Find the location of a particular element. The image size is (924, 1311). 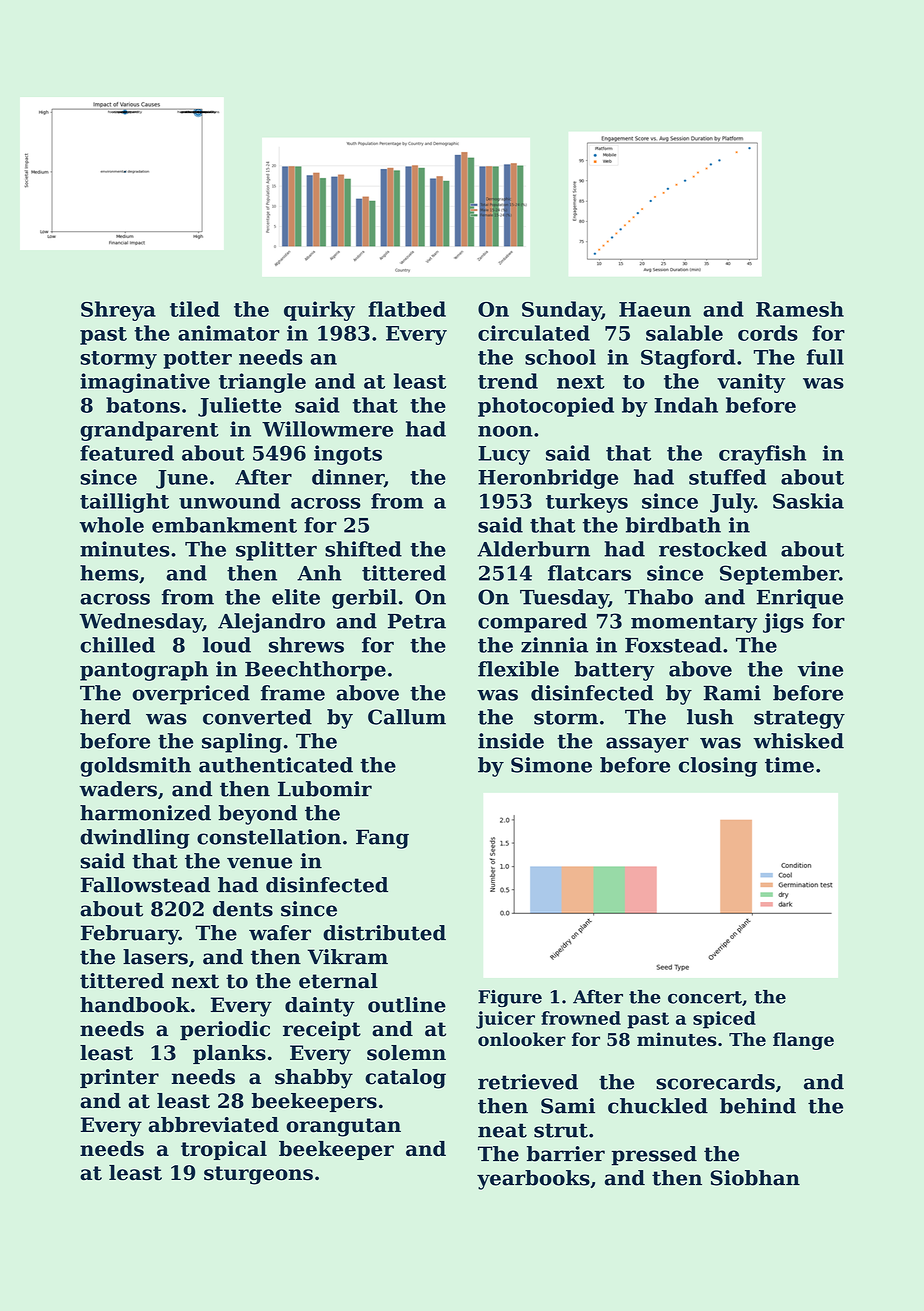

vanity is located at coordinates (751, 383).
